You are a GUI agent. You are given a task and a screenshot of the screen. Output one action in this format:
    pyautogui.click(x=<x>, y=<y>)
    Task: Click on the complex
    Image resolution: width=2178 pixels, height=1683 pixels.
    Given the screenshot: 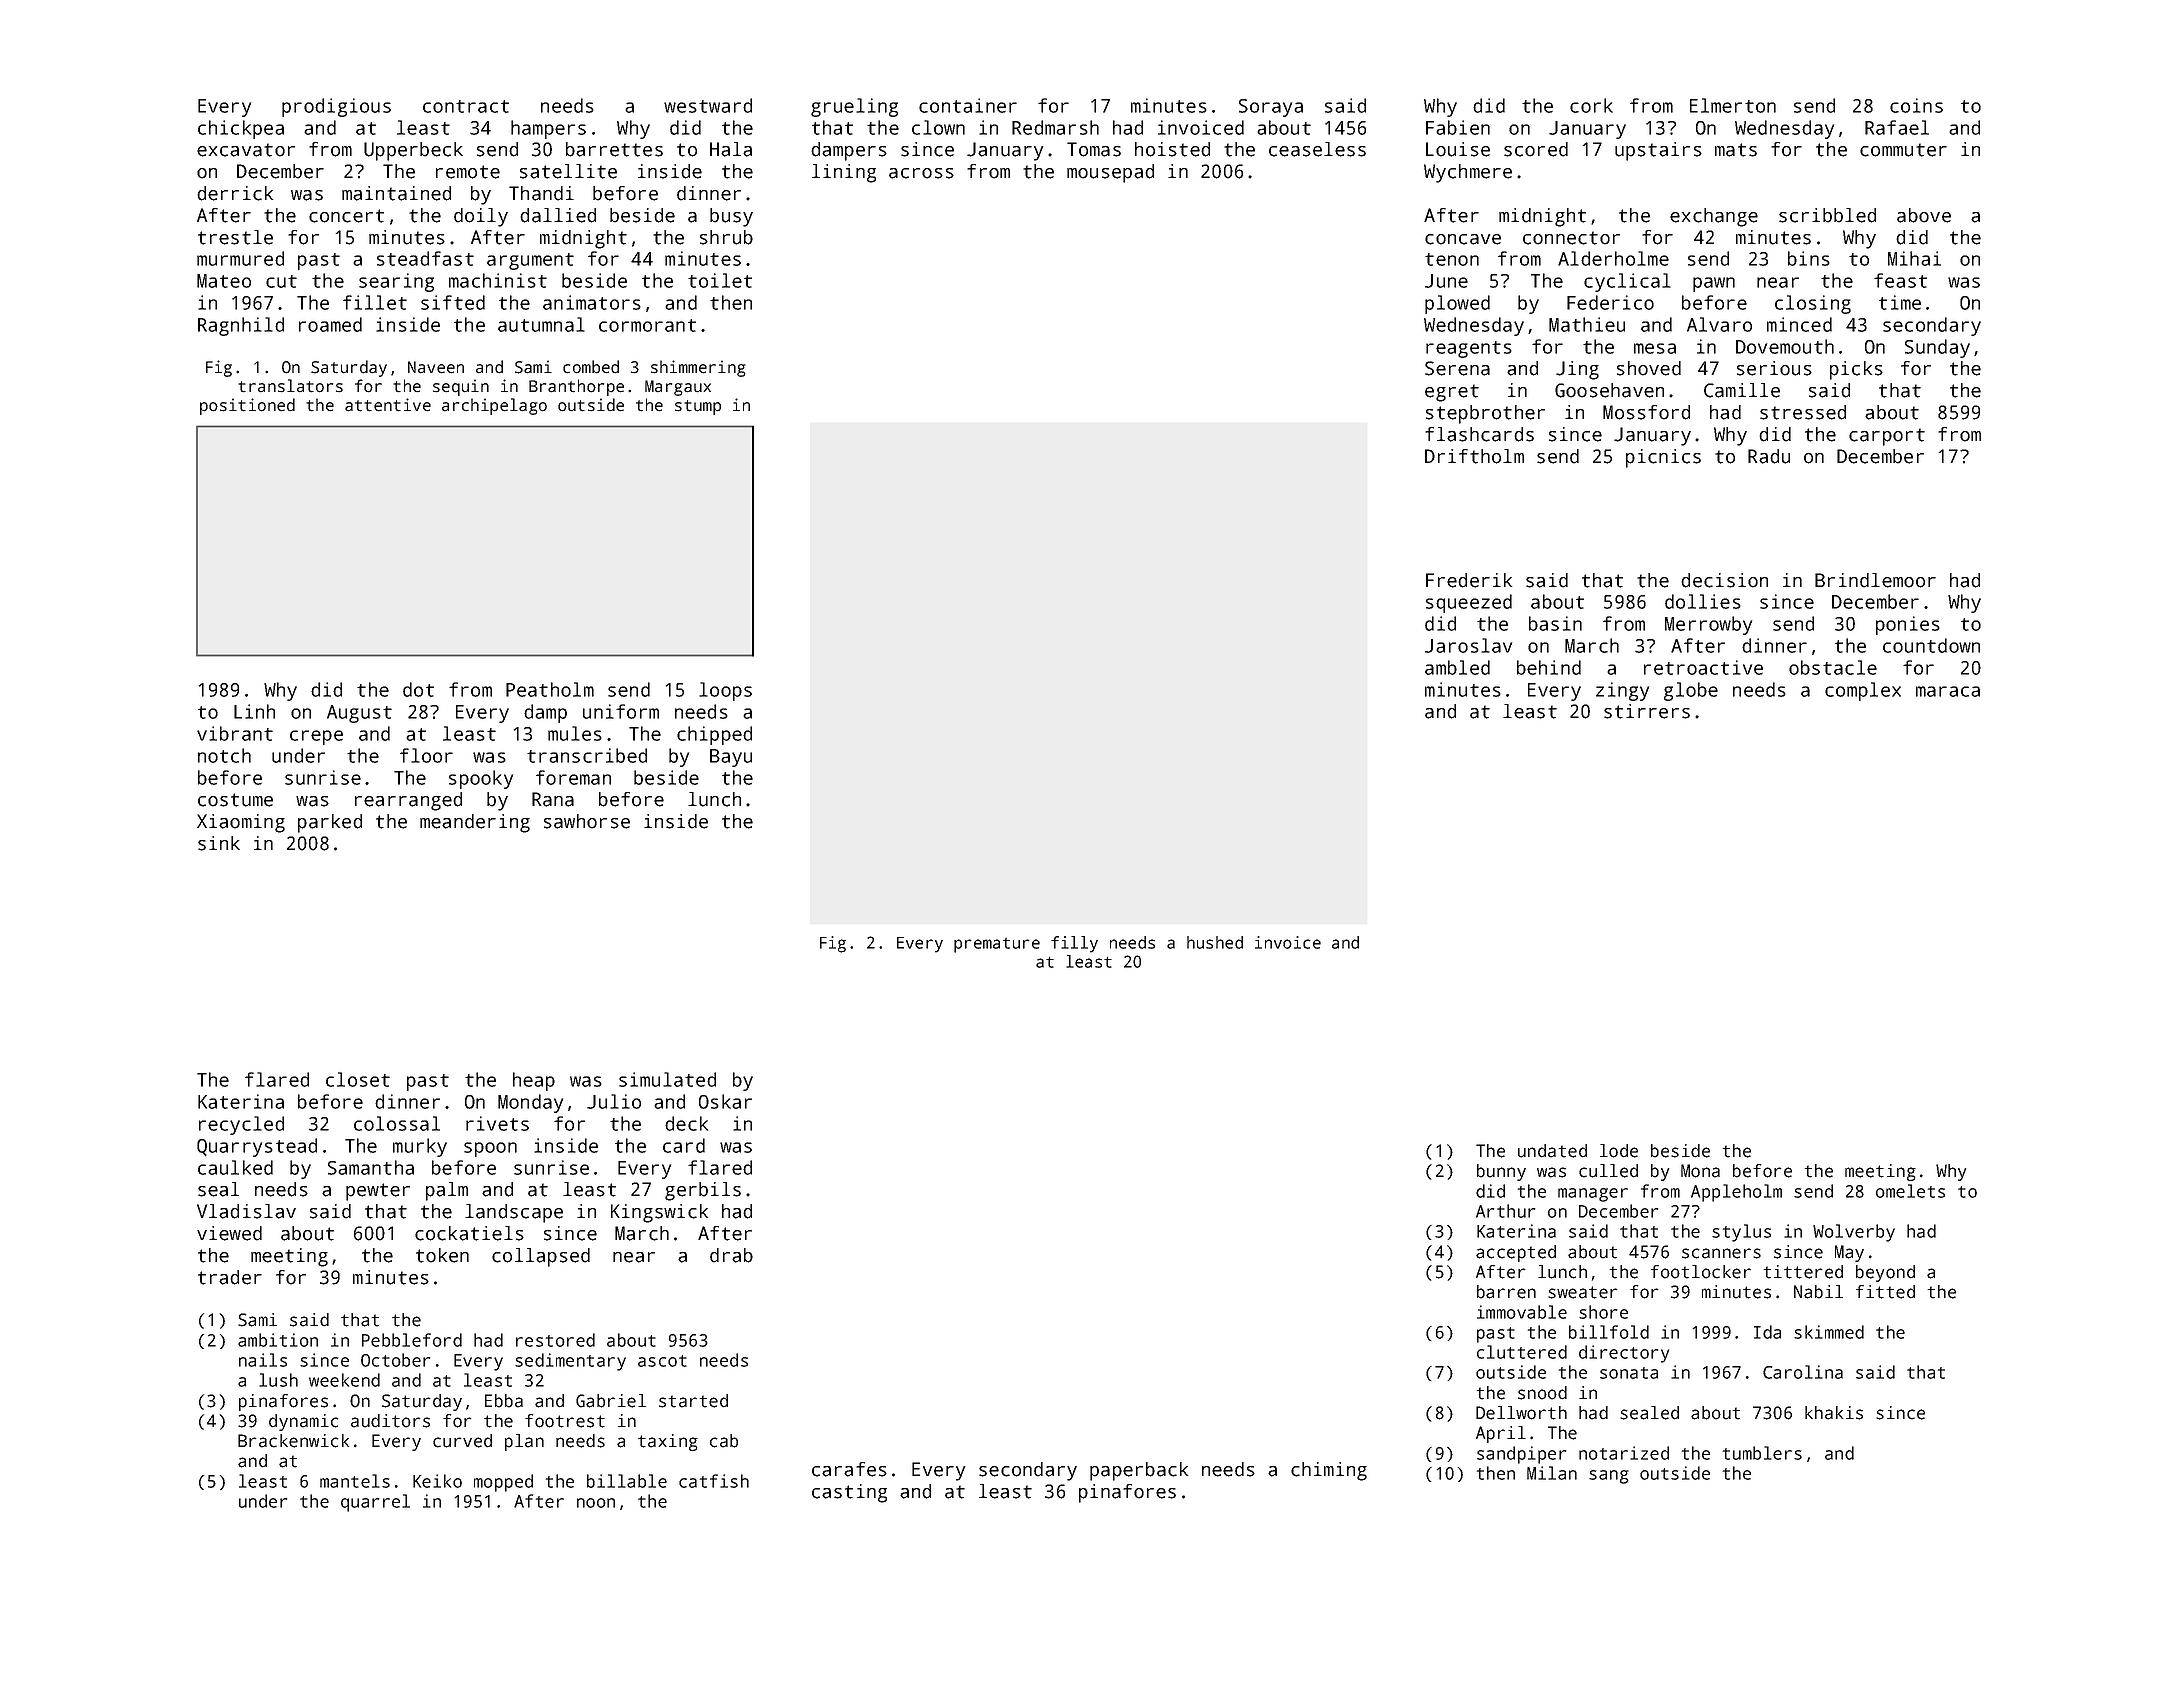 What is the action you would take?
    pyautogui.click(x=1863, y=691)
